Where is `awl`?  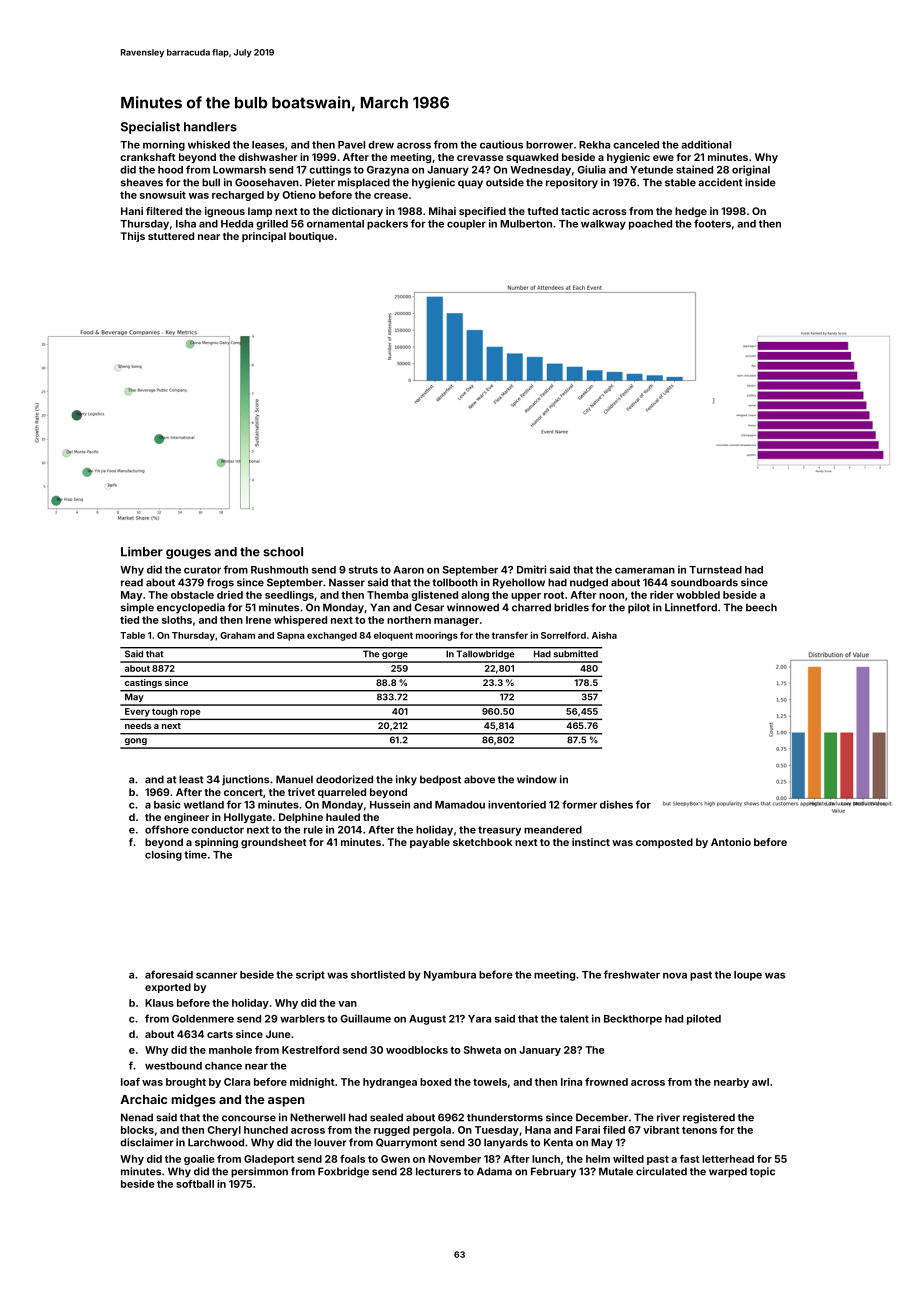
awl is located at coordinates (760, 1082).
